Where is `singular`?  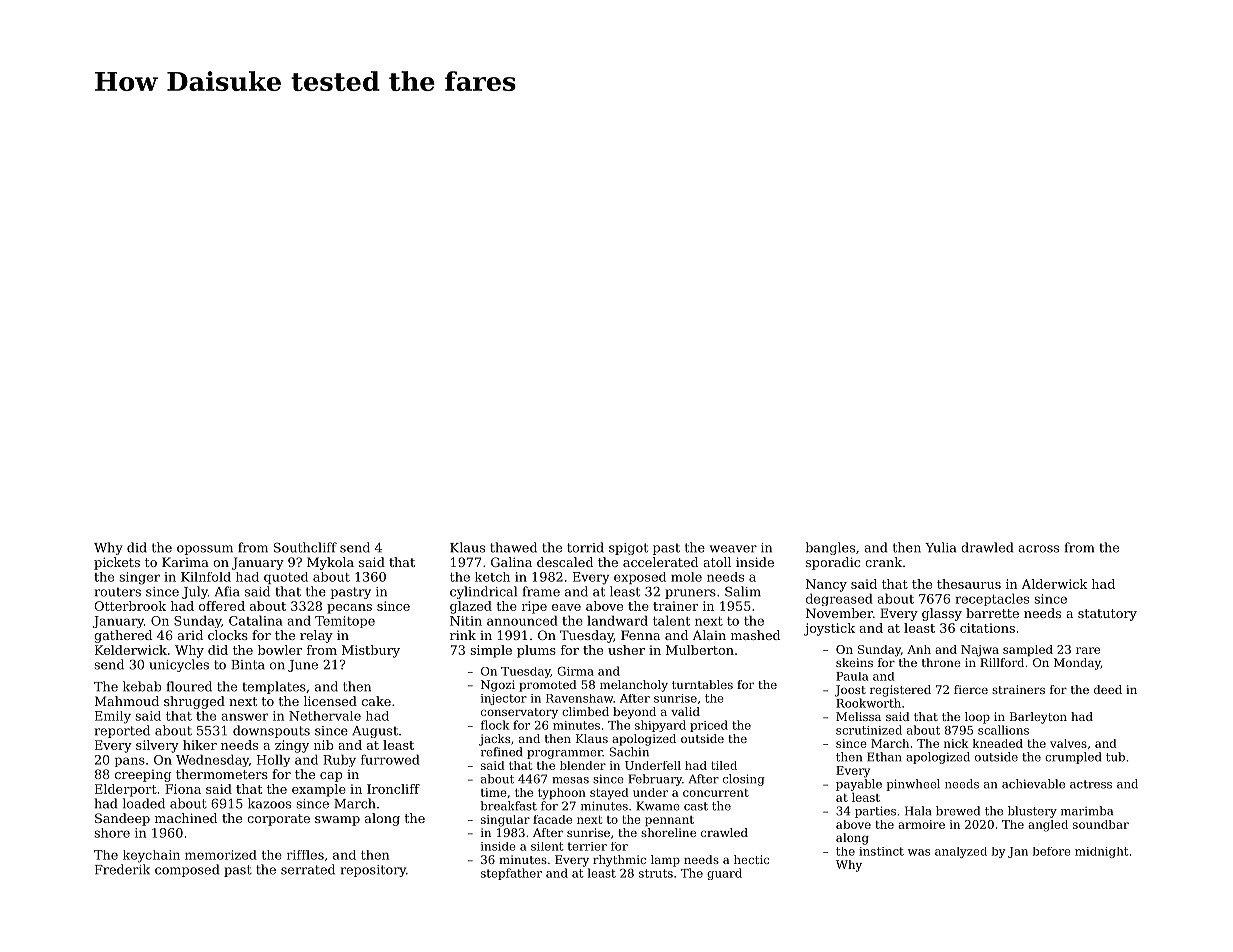 singular is located at coordinates (505, 821).
